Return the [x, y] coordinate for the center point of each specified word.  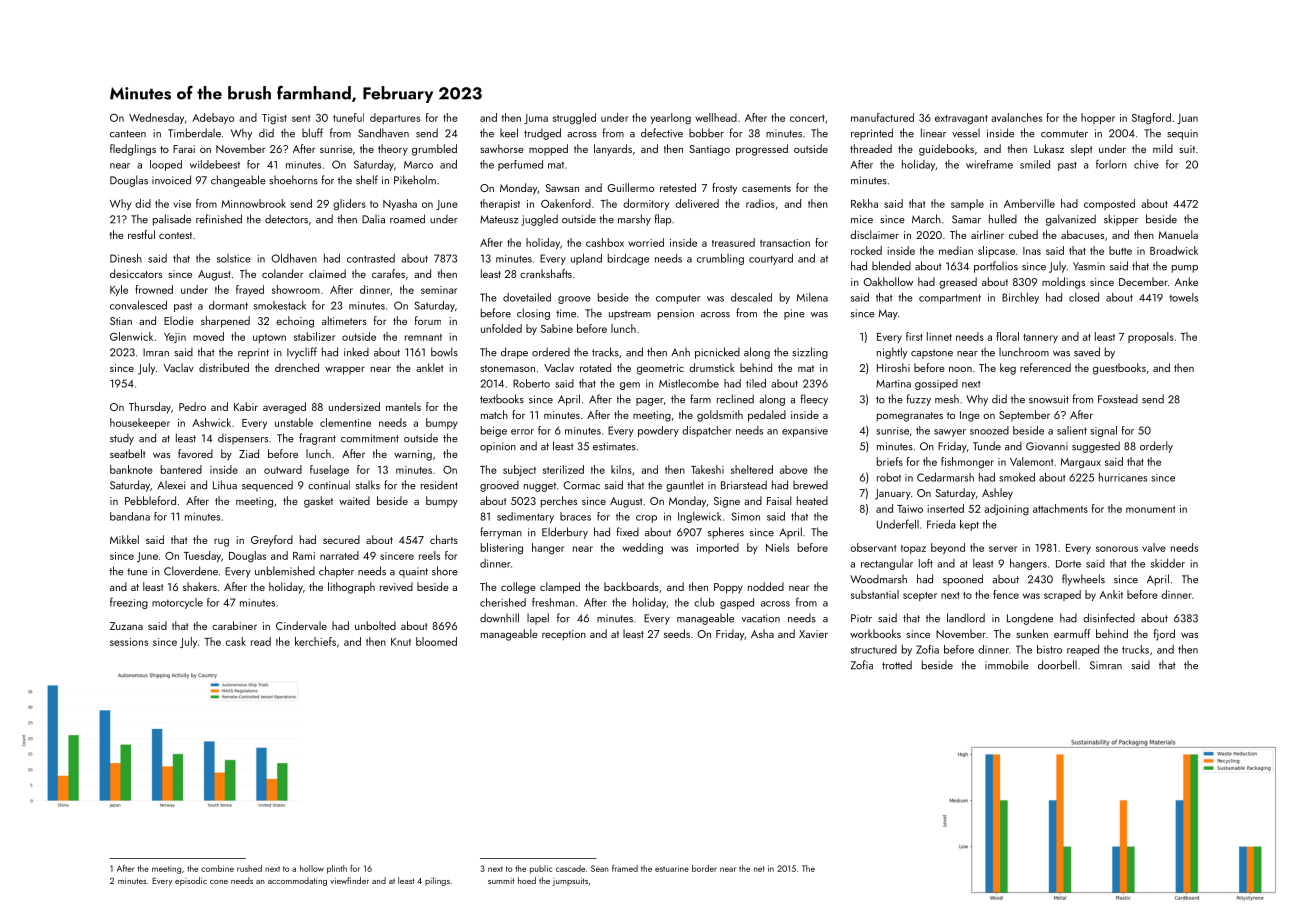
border [704, 868]
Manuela [1178, 234]
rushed [249, 868]
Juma [536, 119]
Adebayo [213, 118]
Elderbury [565, 533]
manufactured [882, 117]
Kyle [119, 290]
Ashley [997, 494]
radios [760, 203]
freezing [129, 603]
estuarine [672, 868]
